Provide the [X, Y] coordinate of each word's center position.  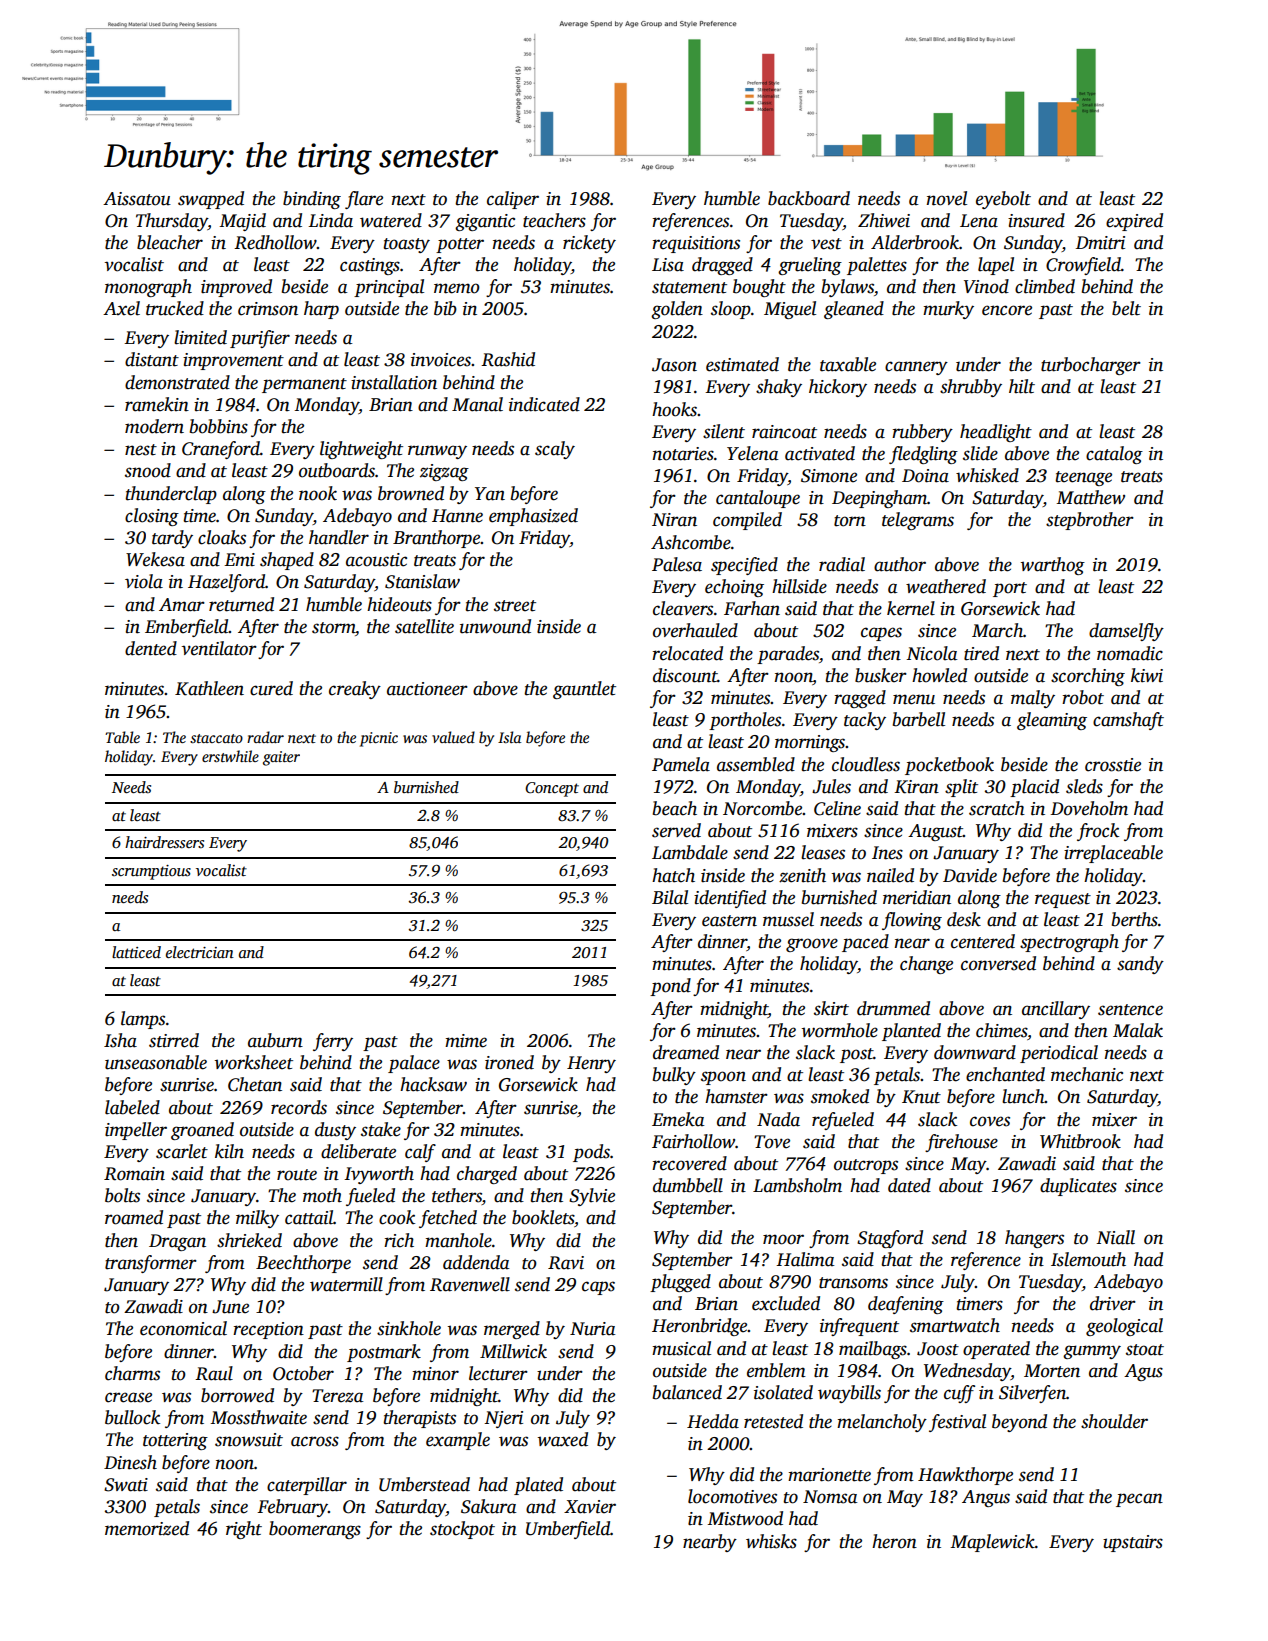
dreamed [686, 1052]
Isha [120, 1040]
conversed [998, 963]
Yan [490, 494]
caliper [513, 200]
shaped [287, 561]
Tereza [338, 1396]
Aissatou [137, 199]
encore [1007, 310]
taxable [848, 364]
